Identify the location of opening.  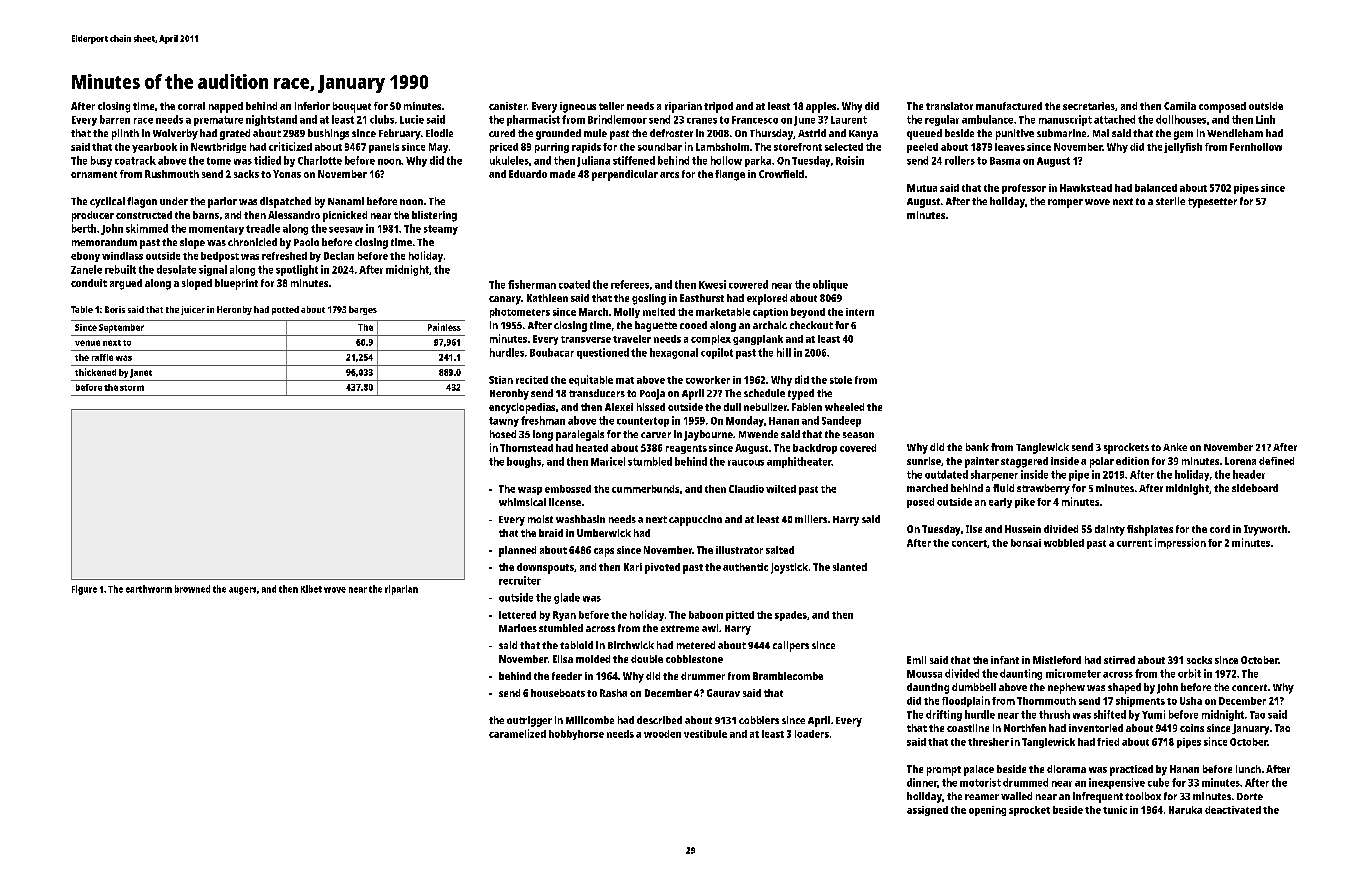
(987, 811).
